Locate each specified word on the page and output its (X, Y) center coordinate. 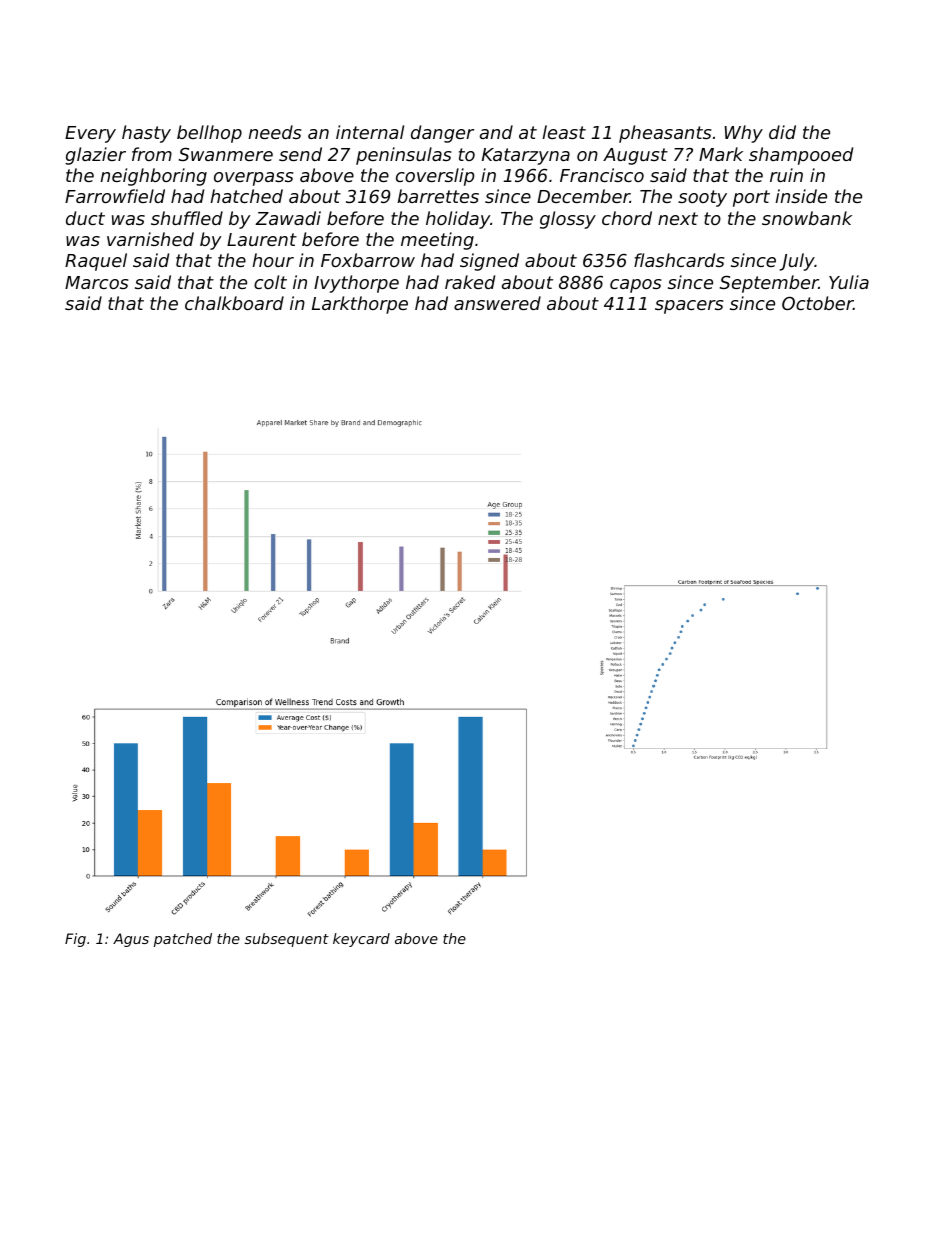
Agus (131, 940)
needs (274, 132)
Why (743, 134)
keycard (361, 940)
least (564, 132)
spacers (689, 307)
